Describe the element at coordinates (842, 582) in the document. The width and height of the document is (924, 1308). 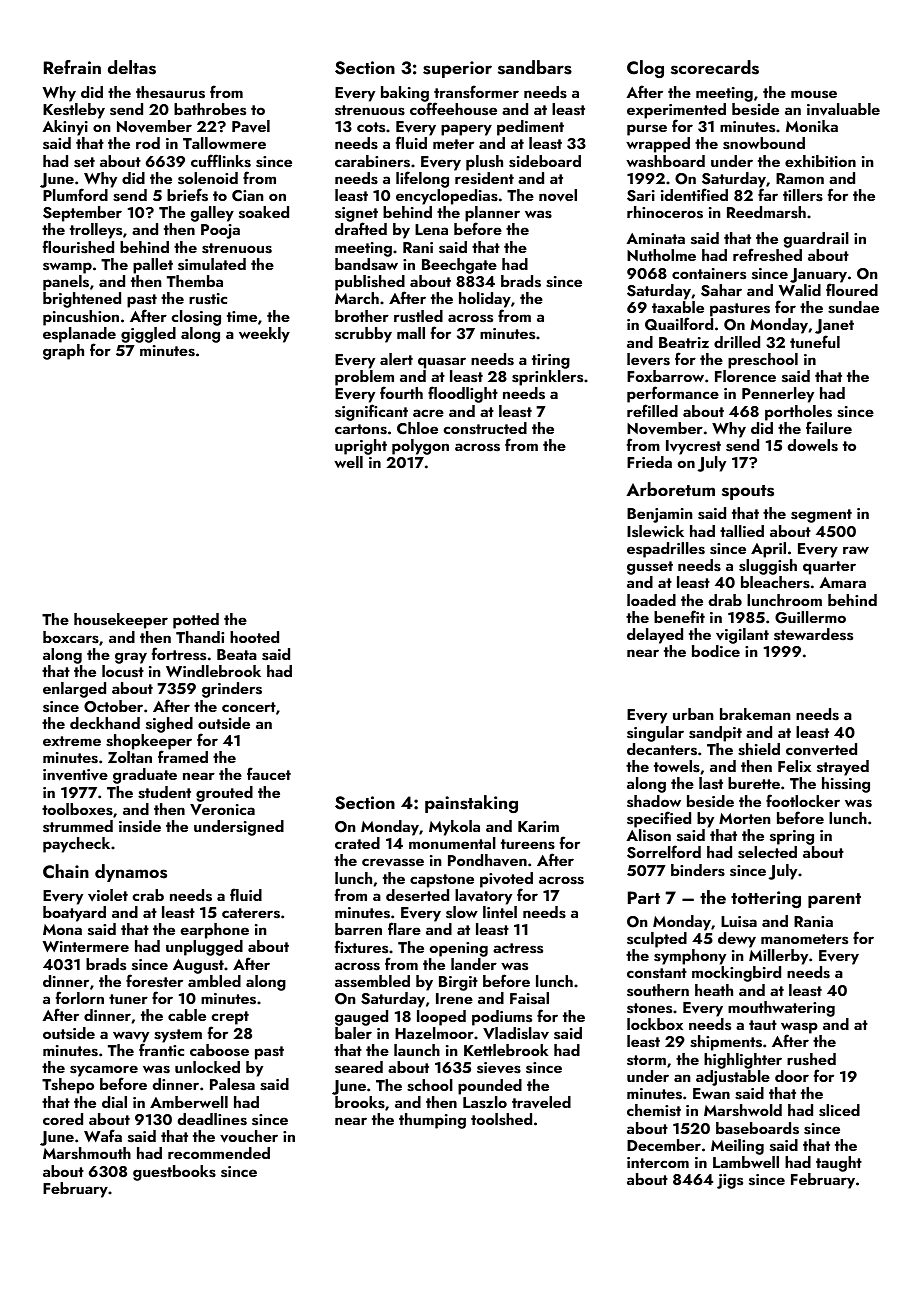
I see `Amara` at that location.
